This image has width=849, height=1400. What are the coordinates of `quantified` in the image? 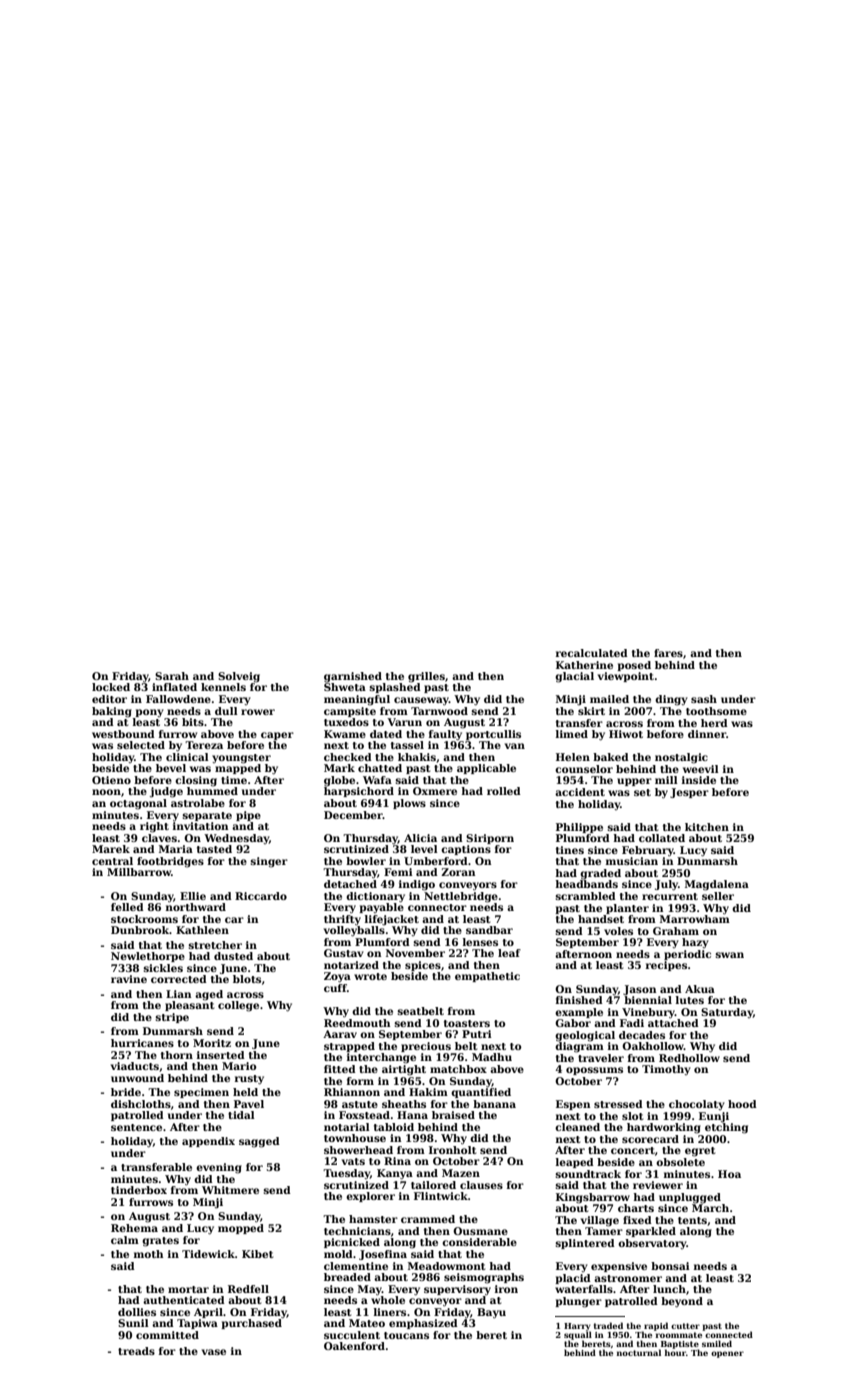 It's located at (481, 1093).
